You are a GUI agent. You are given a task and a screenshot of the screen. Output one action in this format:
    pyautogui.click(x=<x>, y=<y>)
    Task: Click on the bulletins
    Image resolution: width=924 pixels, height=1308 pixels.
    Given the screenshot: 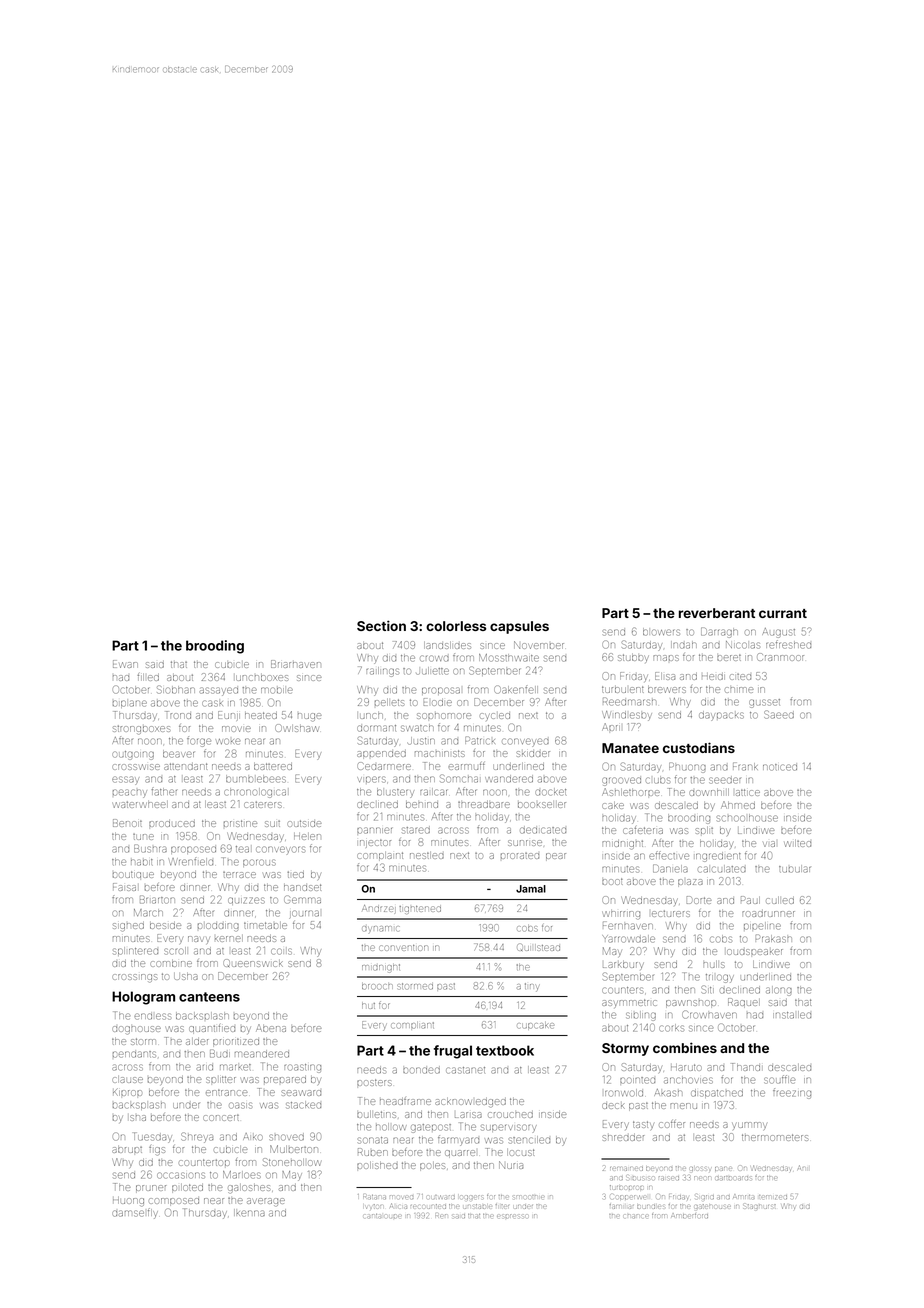 What is the action you would take?
    pyautogui.click(x=376, y=1114)
